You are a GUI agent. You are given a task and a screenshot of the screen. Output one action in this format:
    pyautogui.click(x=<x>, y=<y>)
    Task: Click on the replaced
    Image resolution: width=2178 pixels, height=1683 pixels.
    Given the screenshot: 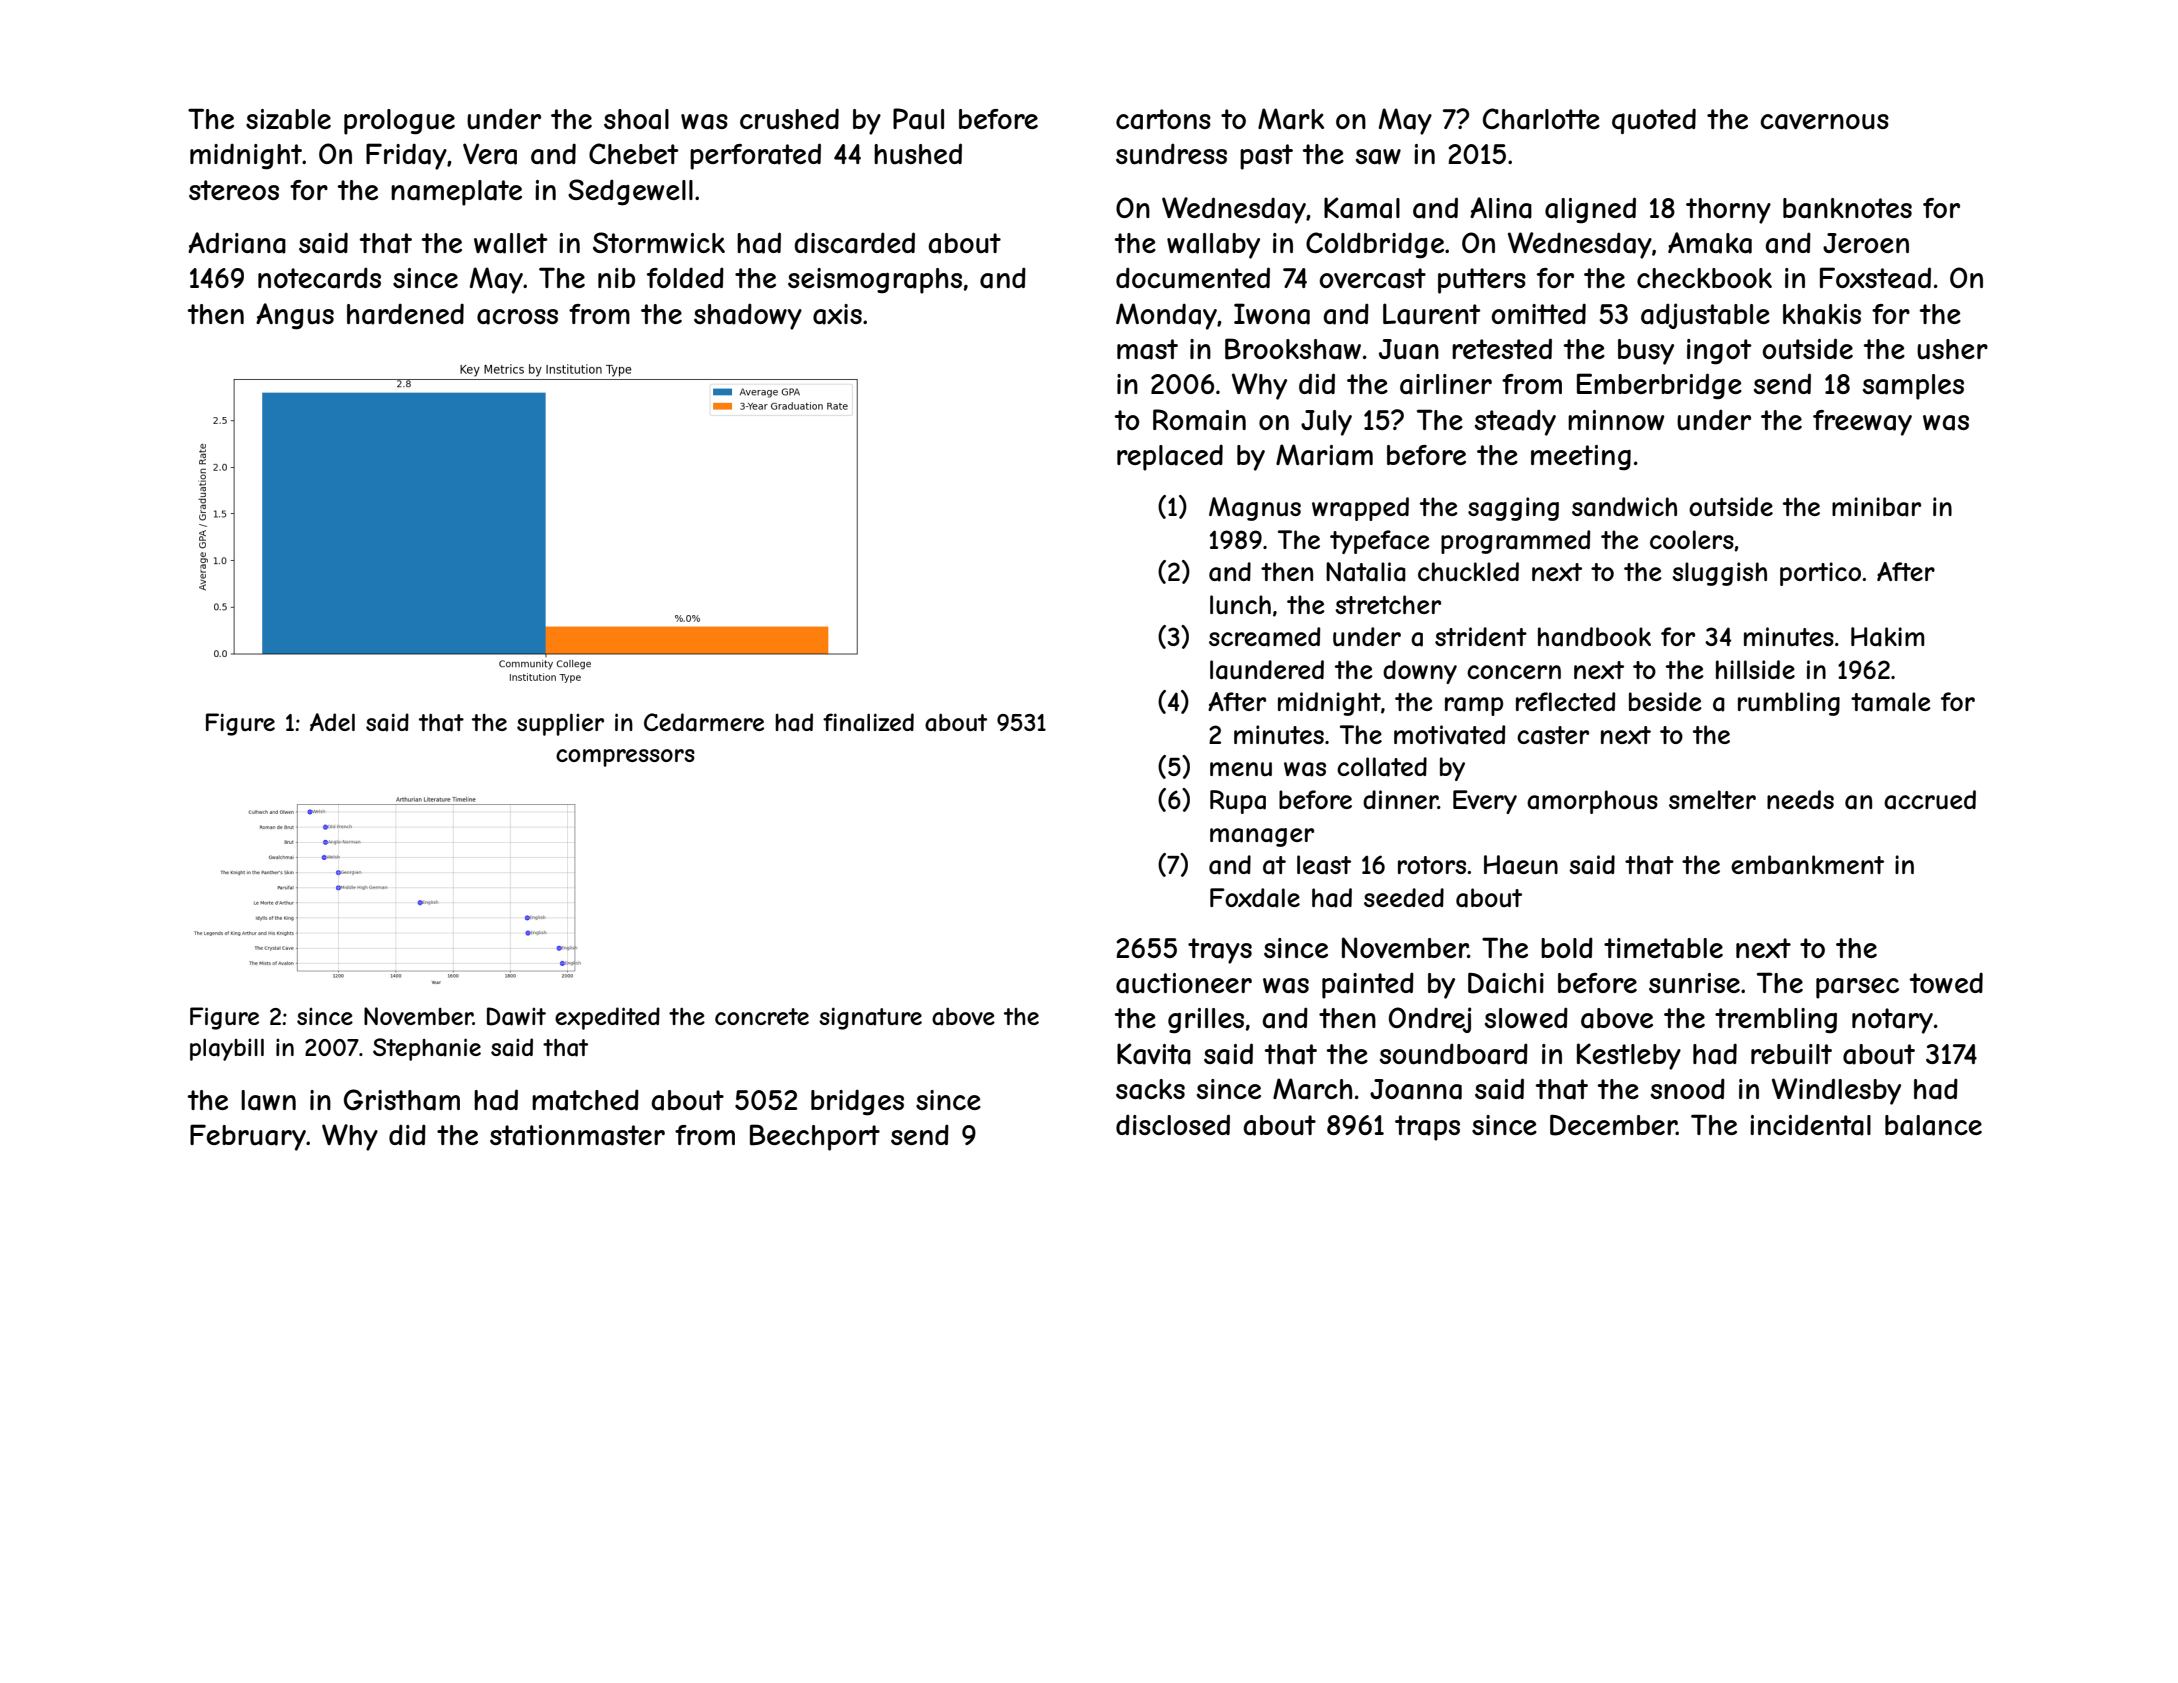 What is the action you would take?
    pyautogui.click(x=1170, y=457)
